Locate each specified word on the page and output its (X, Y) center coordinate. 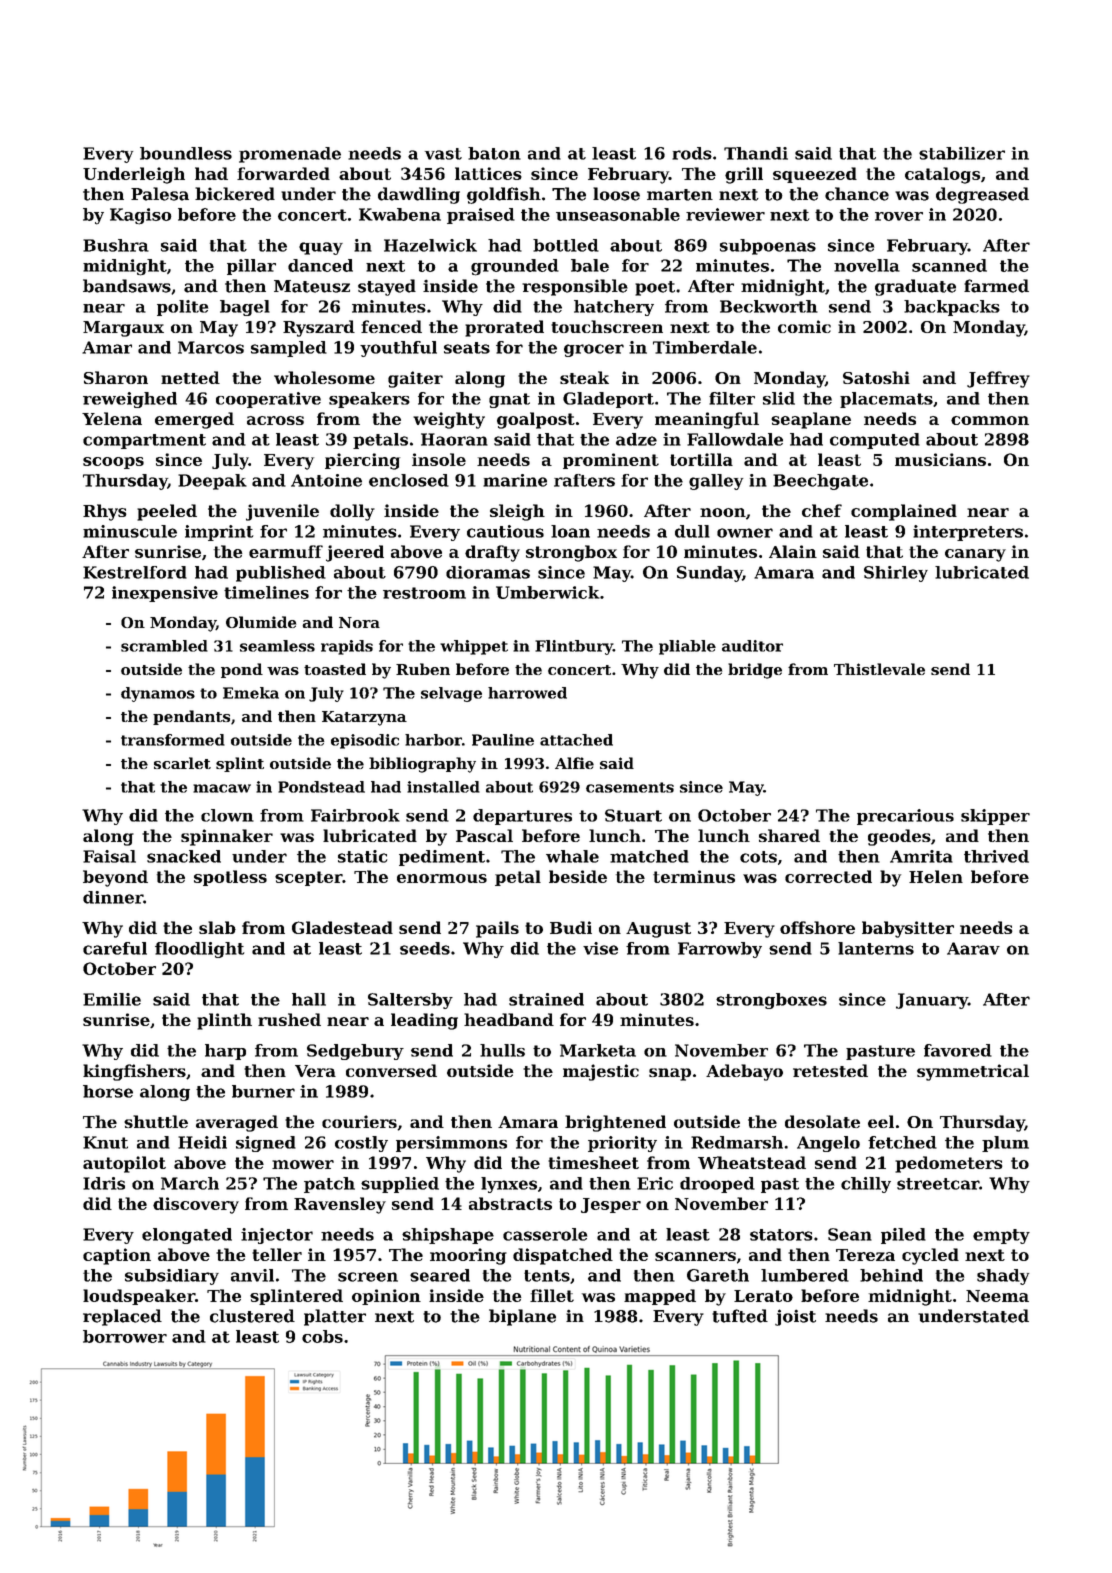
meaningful (707, 420)
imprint (219, 533)
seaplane (811, 420)
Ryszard (319, 328)
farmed (996, 286)
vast (443, 154)
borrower (125, 1336)
